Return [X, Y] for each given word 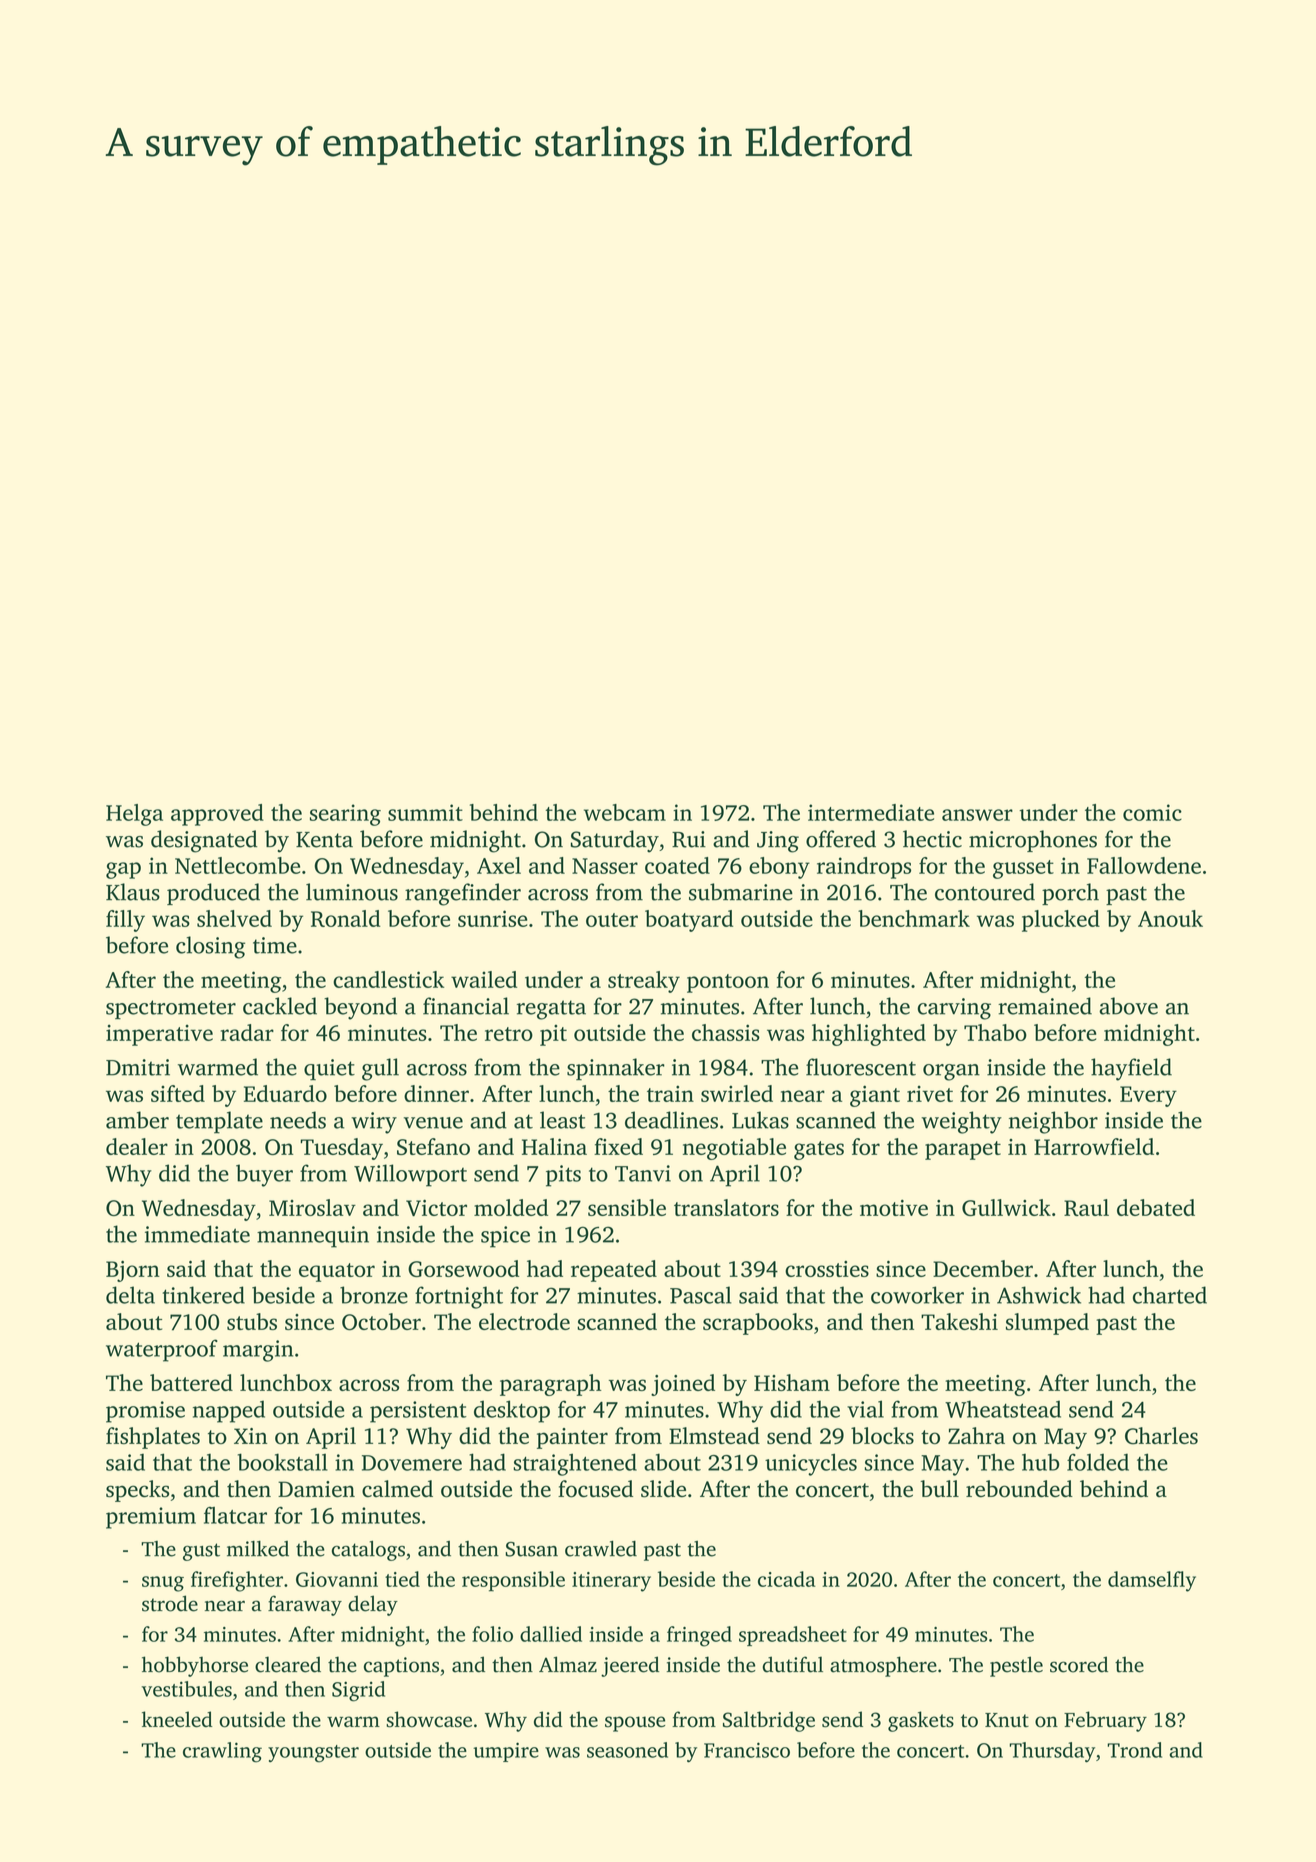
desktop [512, 1411]
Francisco [747, 1750]
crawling [222, 1752]
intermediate [871, 812]
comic [1152, 812]
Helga [134, 815]
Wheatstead [1003, 1409]
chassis [726, 1032]
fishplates [153, 1438]
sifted [178, 1093]
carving [954, 1009]
